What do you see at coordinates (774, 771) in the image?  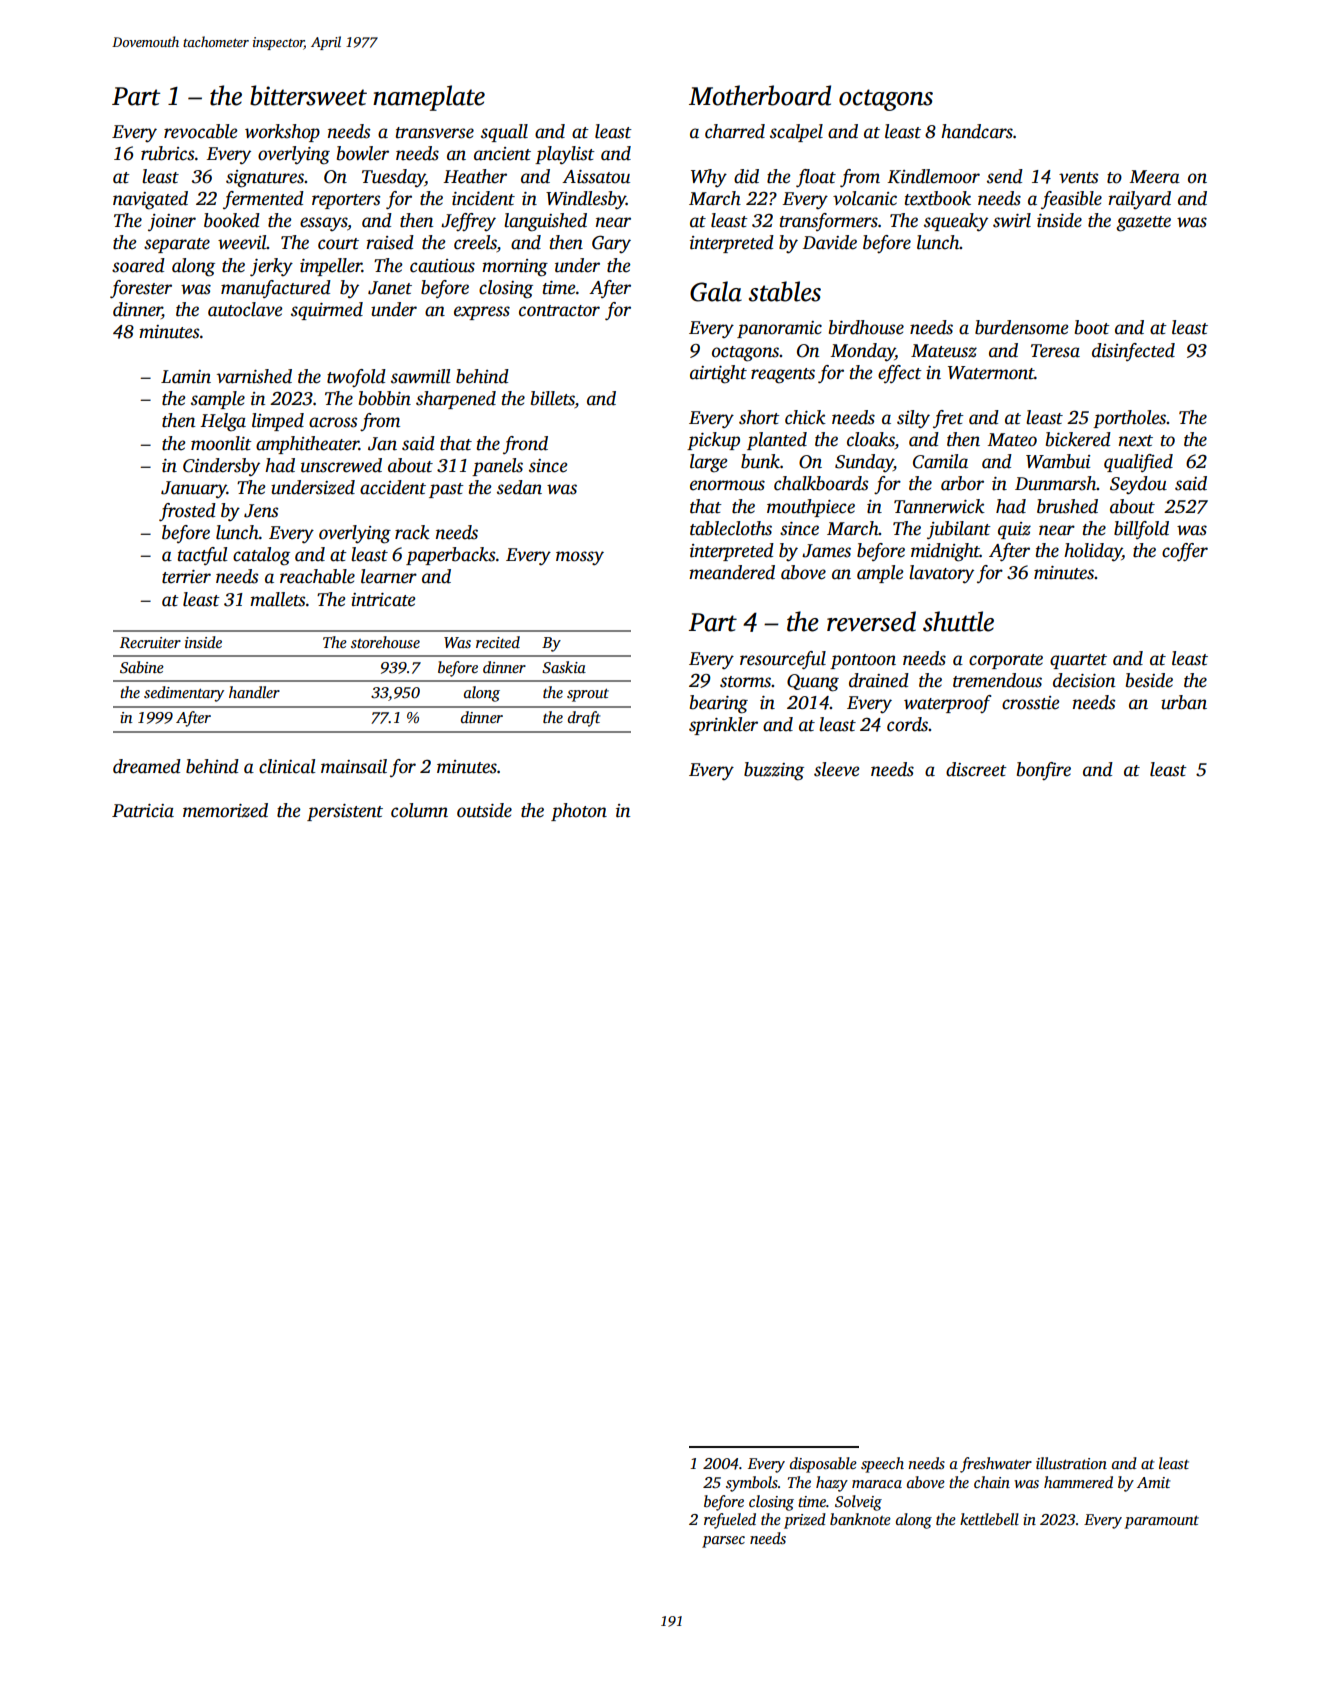 I see `buzzing` at bounding box center [774, 771].
